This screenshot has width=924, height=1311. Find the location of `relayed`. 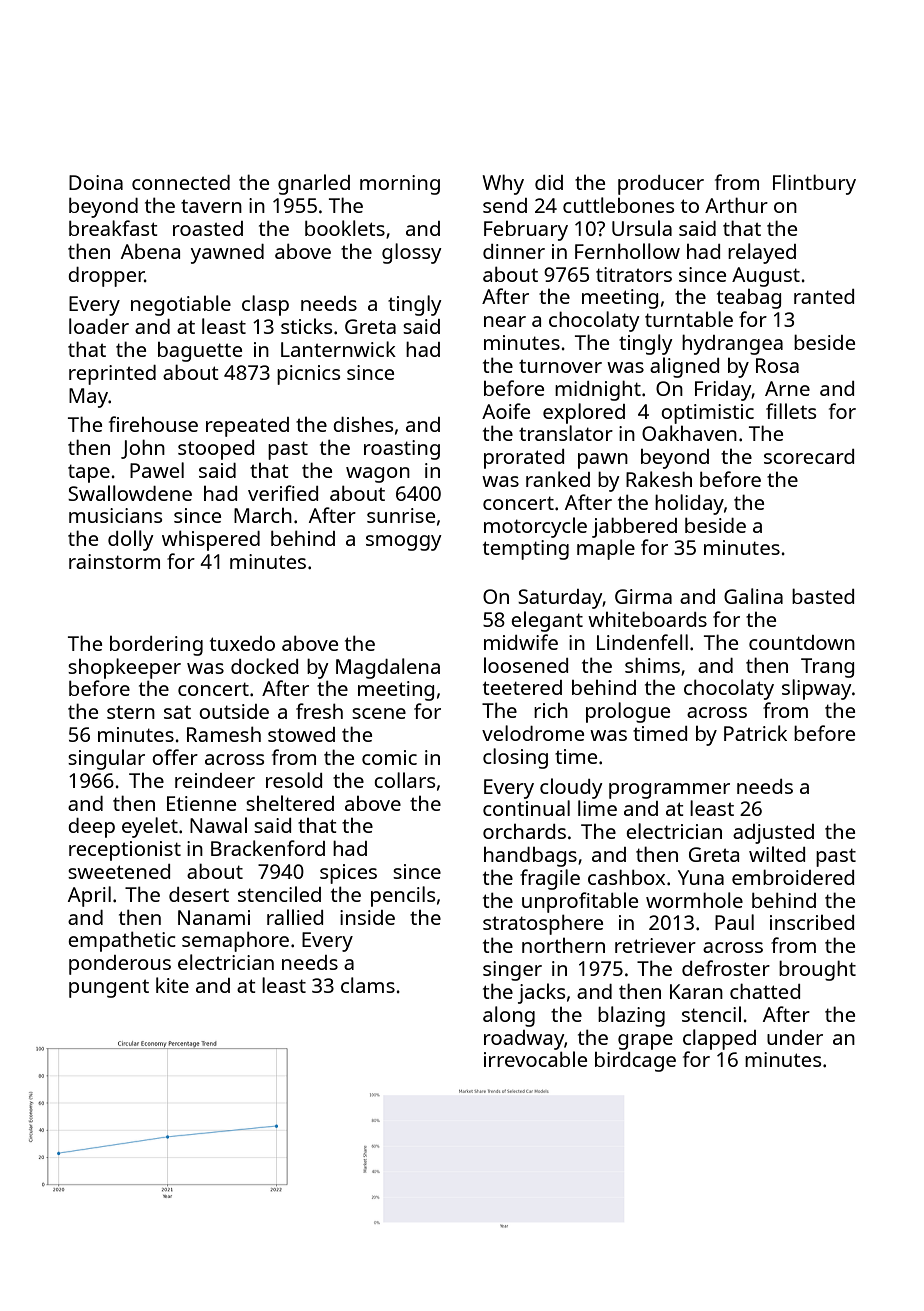

relayed is located at coordinates (762, 253).
